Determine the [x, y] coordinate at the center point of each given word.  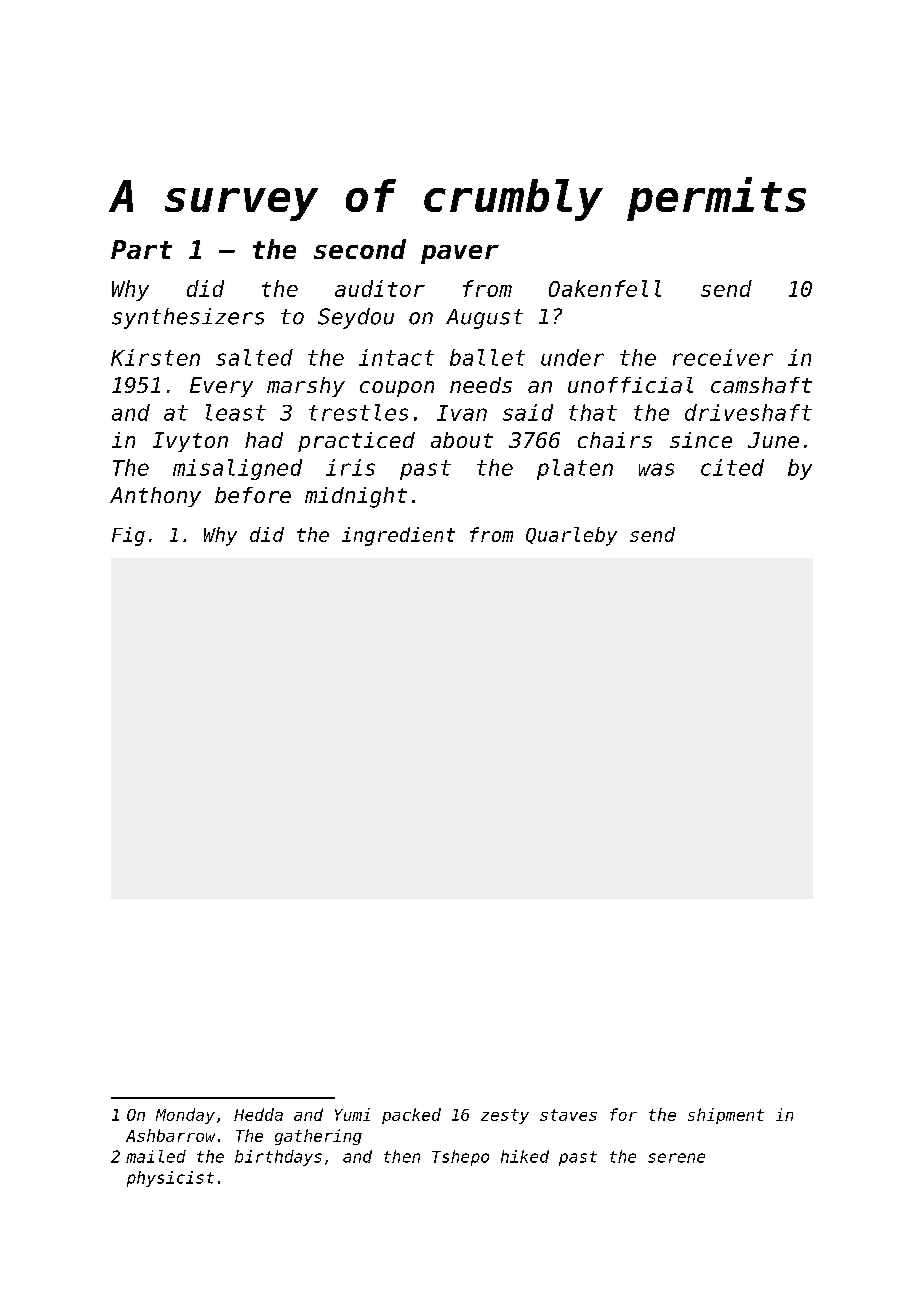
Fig [128, 536]
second [360, 249]
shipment [726, 1116]
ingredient [398, 536]
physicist [170, 1179]
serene [676, 1158]
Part [141, 249]
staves [568, 1115]
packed [411, 1116]
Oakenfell [605, 288]
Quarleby [571, 536]
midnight [356, 497]
